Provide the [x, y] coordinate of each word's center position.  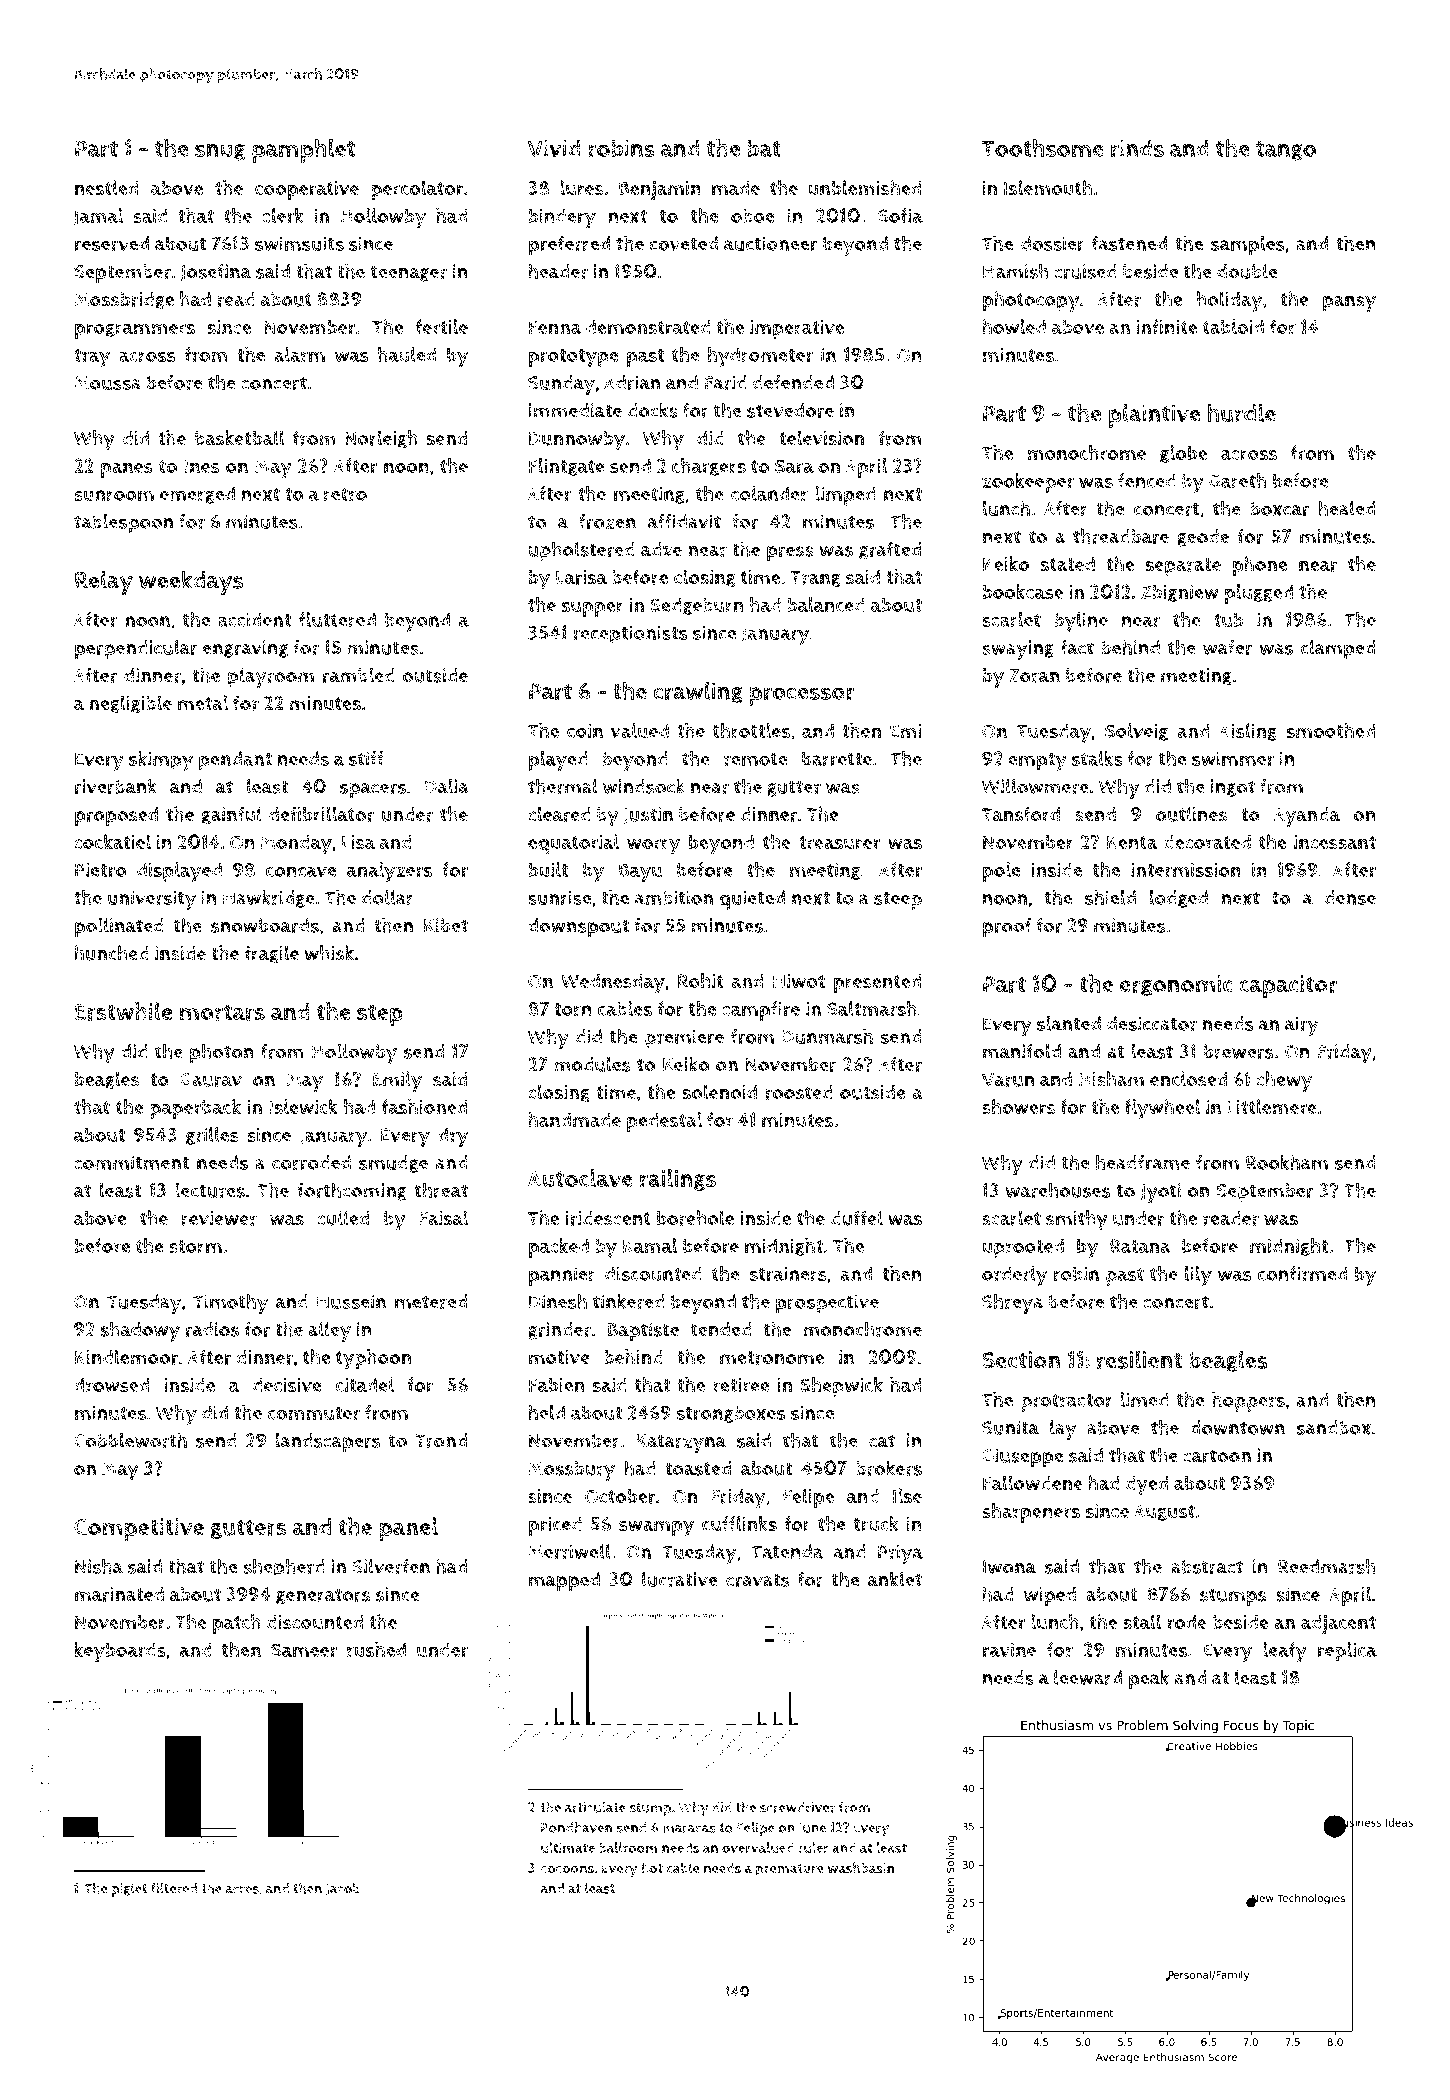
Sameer [304, 1650]
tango [1286, 151]
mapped [564, 1582]
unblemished [865, 188]
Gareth [1238, 480]
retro [345, 495]
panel [408, 1529]
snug [220, 152]
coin [585, 730]
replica [1347, 1652]
